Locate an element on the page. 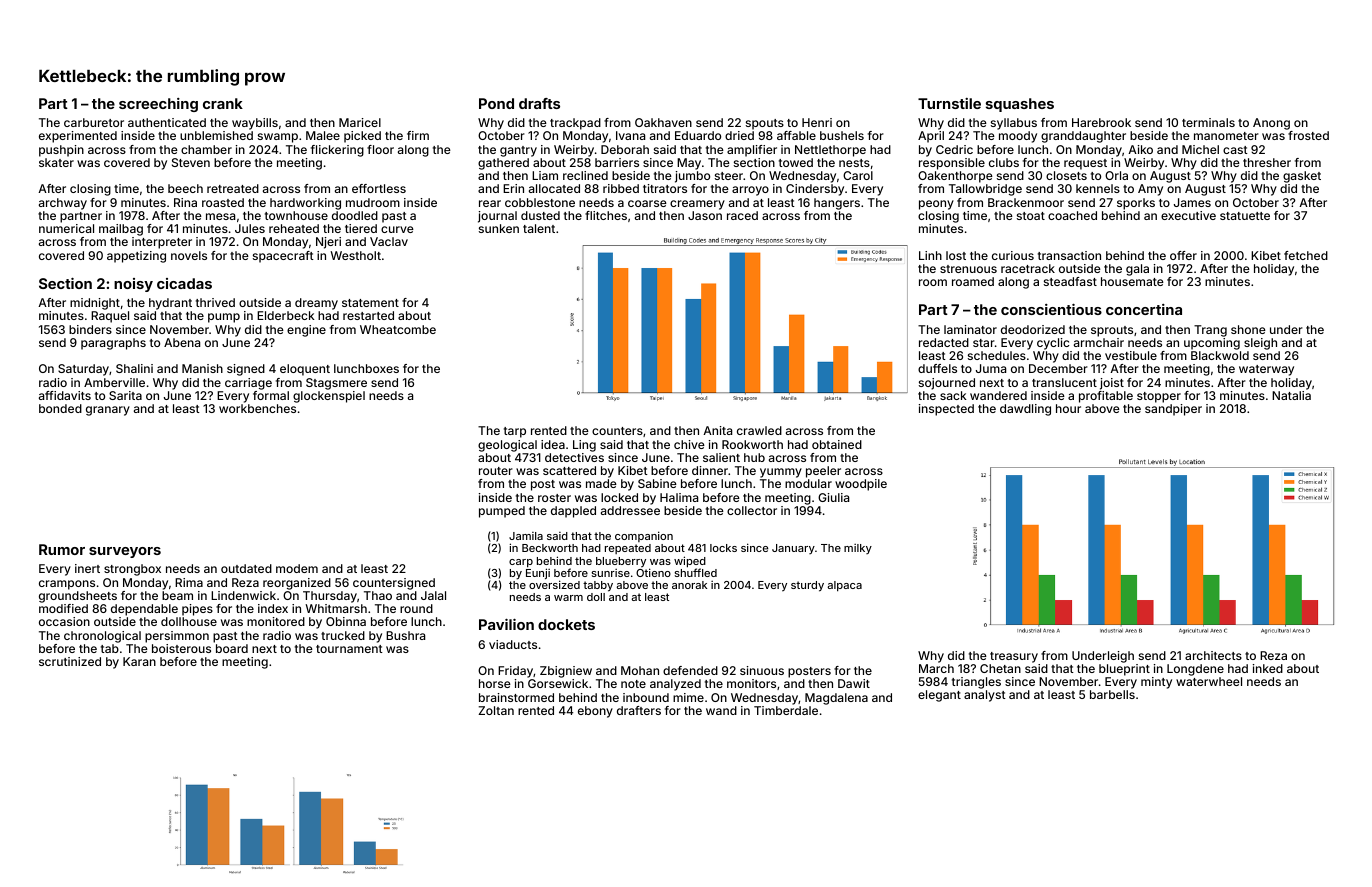 The image size is (1372, 887). bushels is located at coordinates (842, 135).
